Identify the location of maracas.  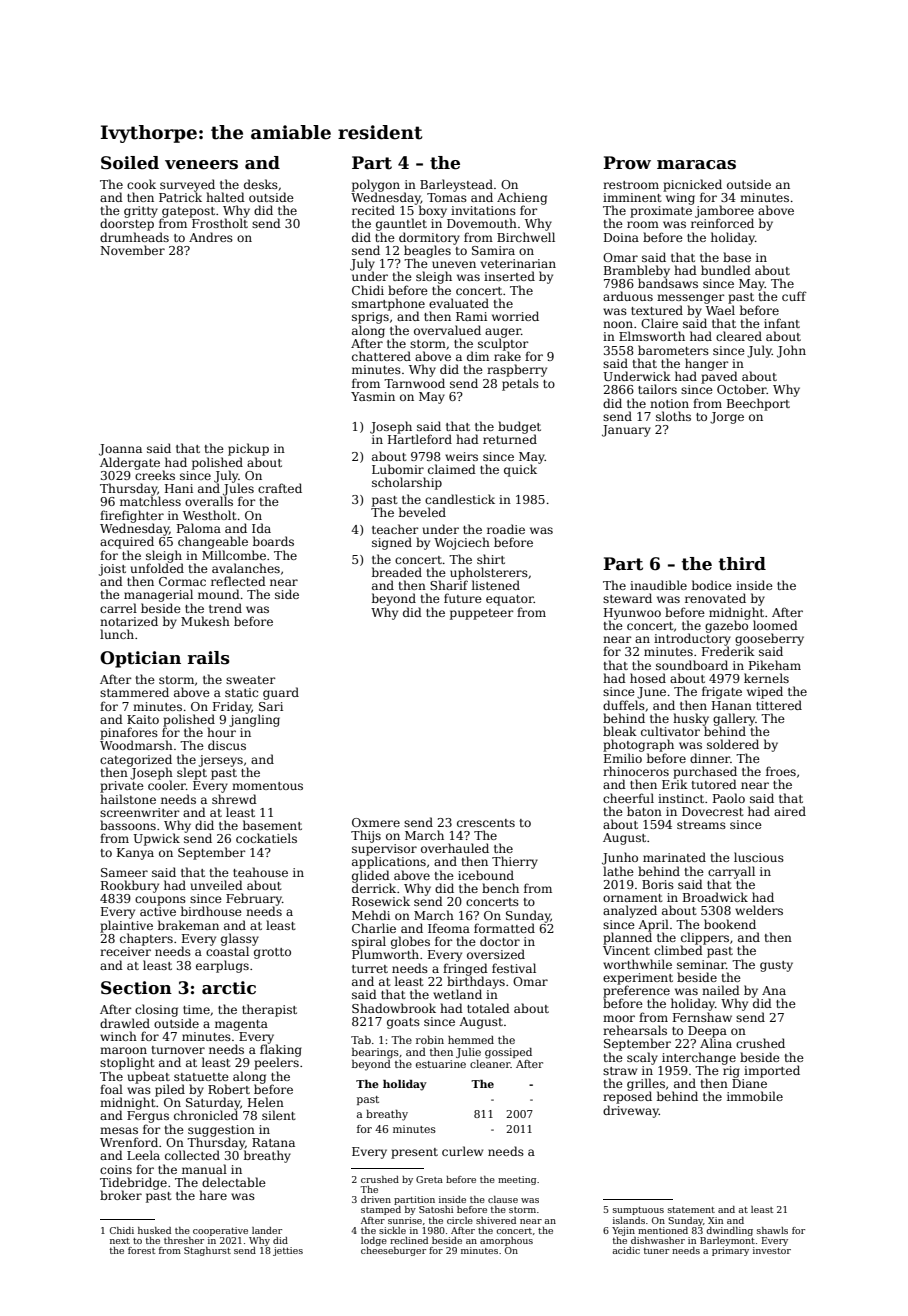
(696, 165).
